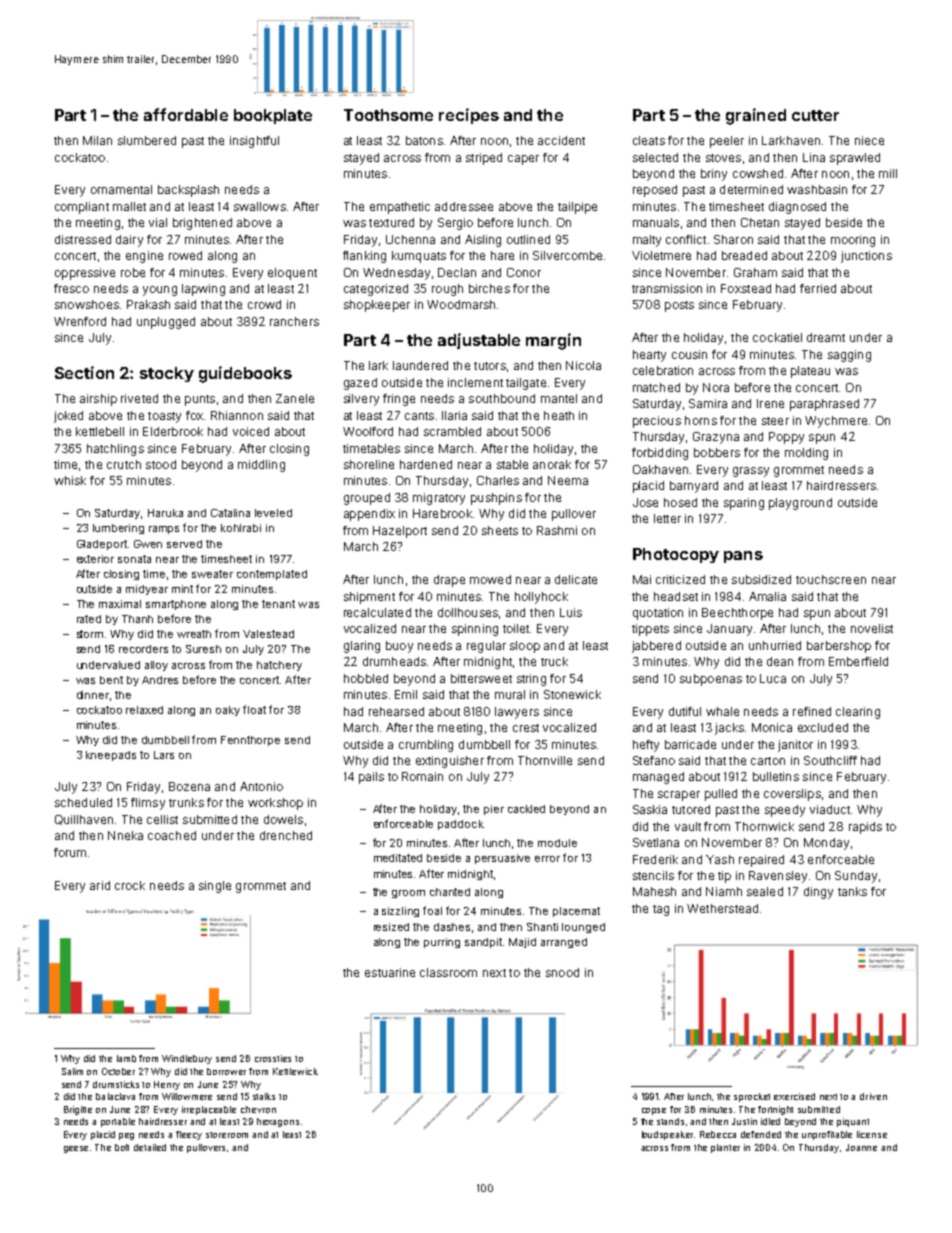 The height and width of the image is (1233, 952). What do you see at coordinates (147, 590) in the image?
I see `midyear` at bounding box center [147, 590].
